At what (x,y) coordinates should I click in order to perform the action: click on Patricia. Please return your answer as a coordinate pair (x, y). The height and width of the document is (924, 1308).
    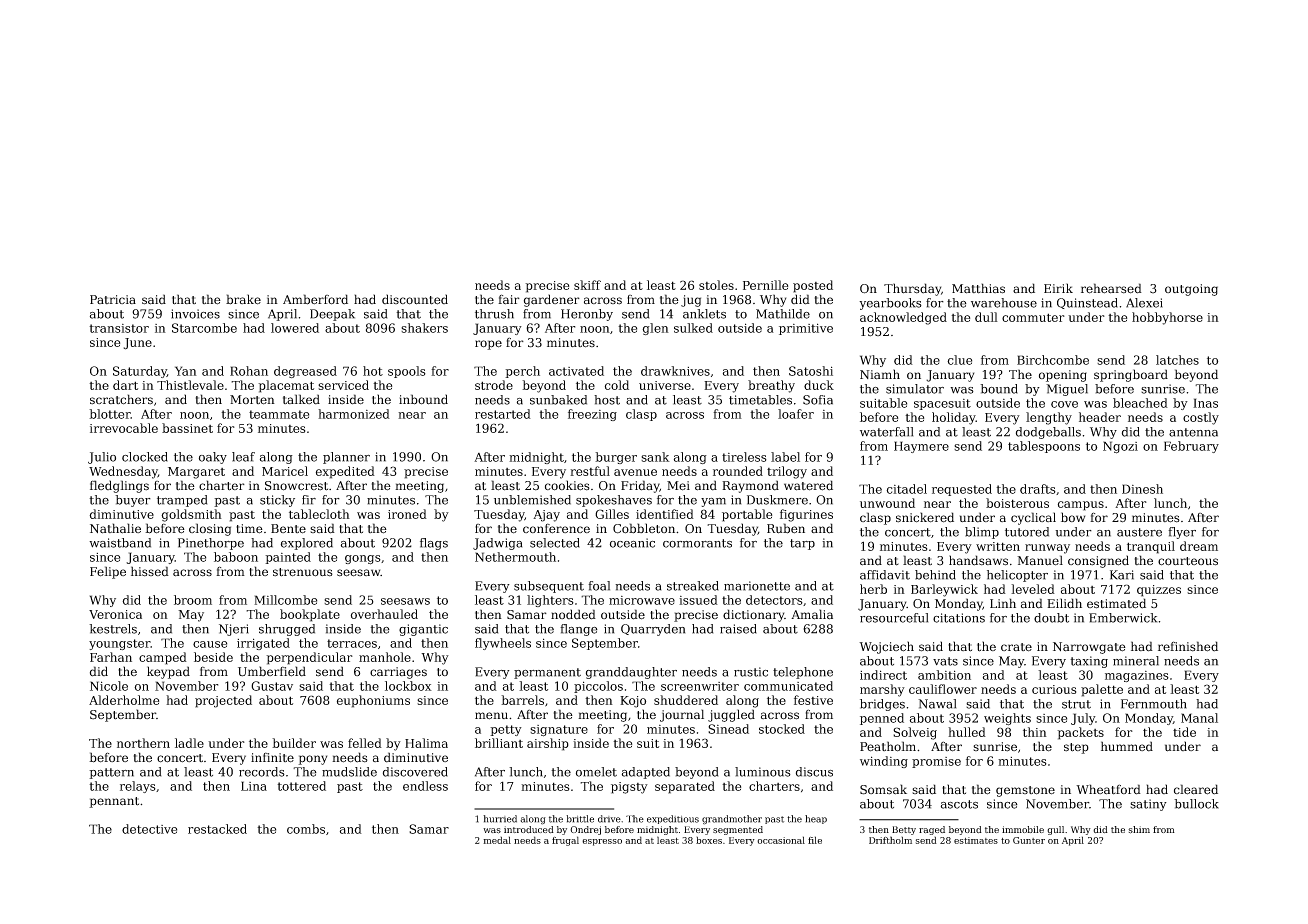
    Looking at the image, I should click on (113, 299).
